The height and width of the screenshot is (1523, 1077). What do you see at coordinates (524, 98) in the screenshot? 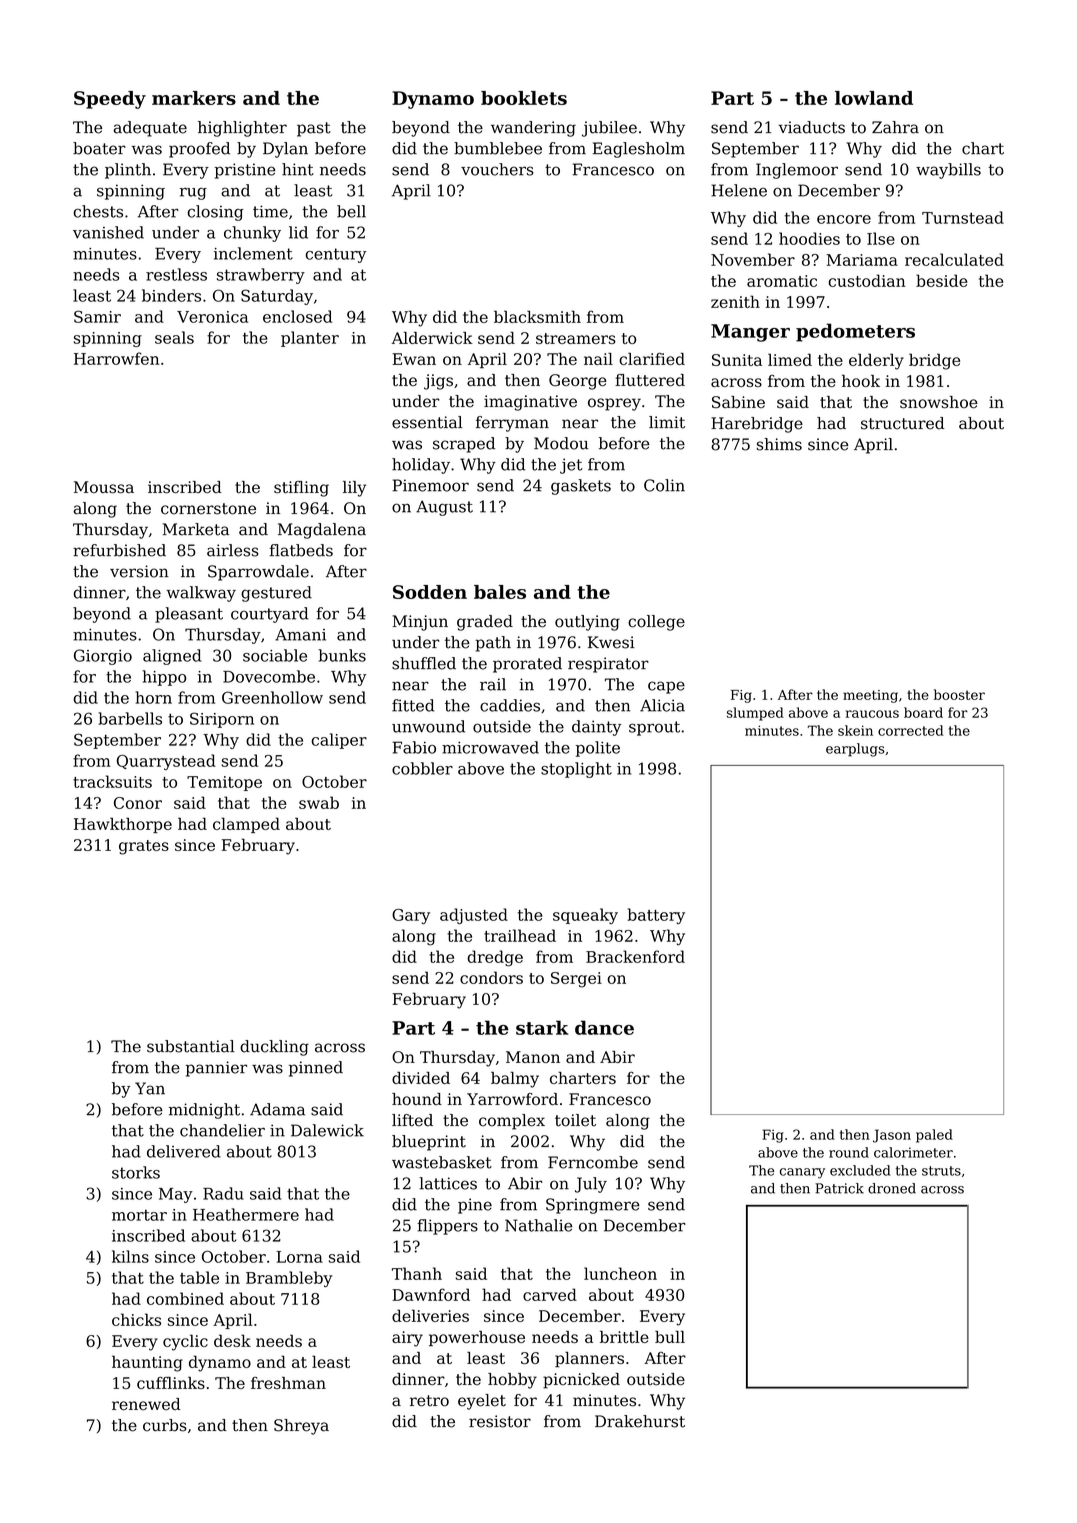
I see `booklets` at bounding box center [524, 98].
